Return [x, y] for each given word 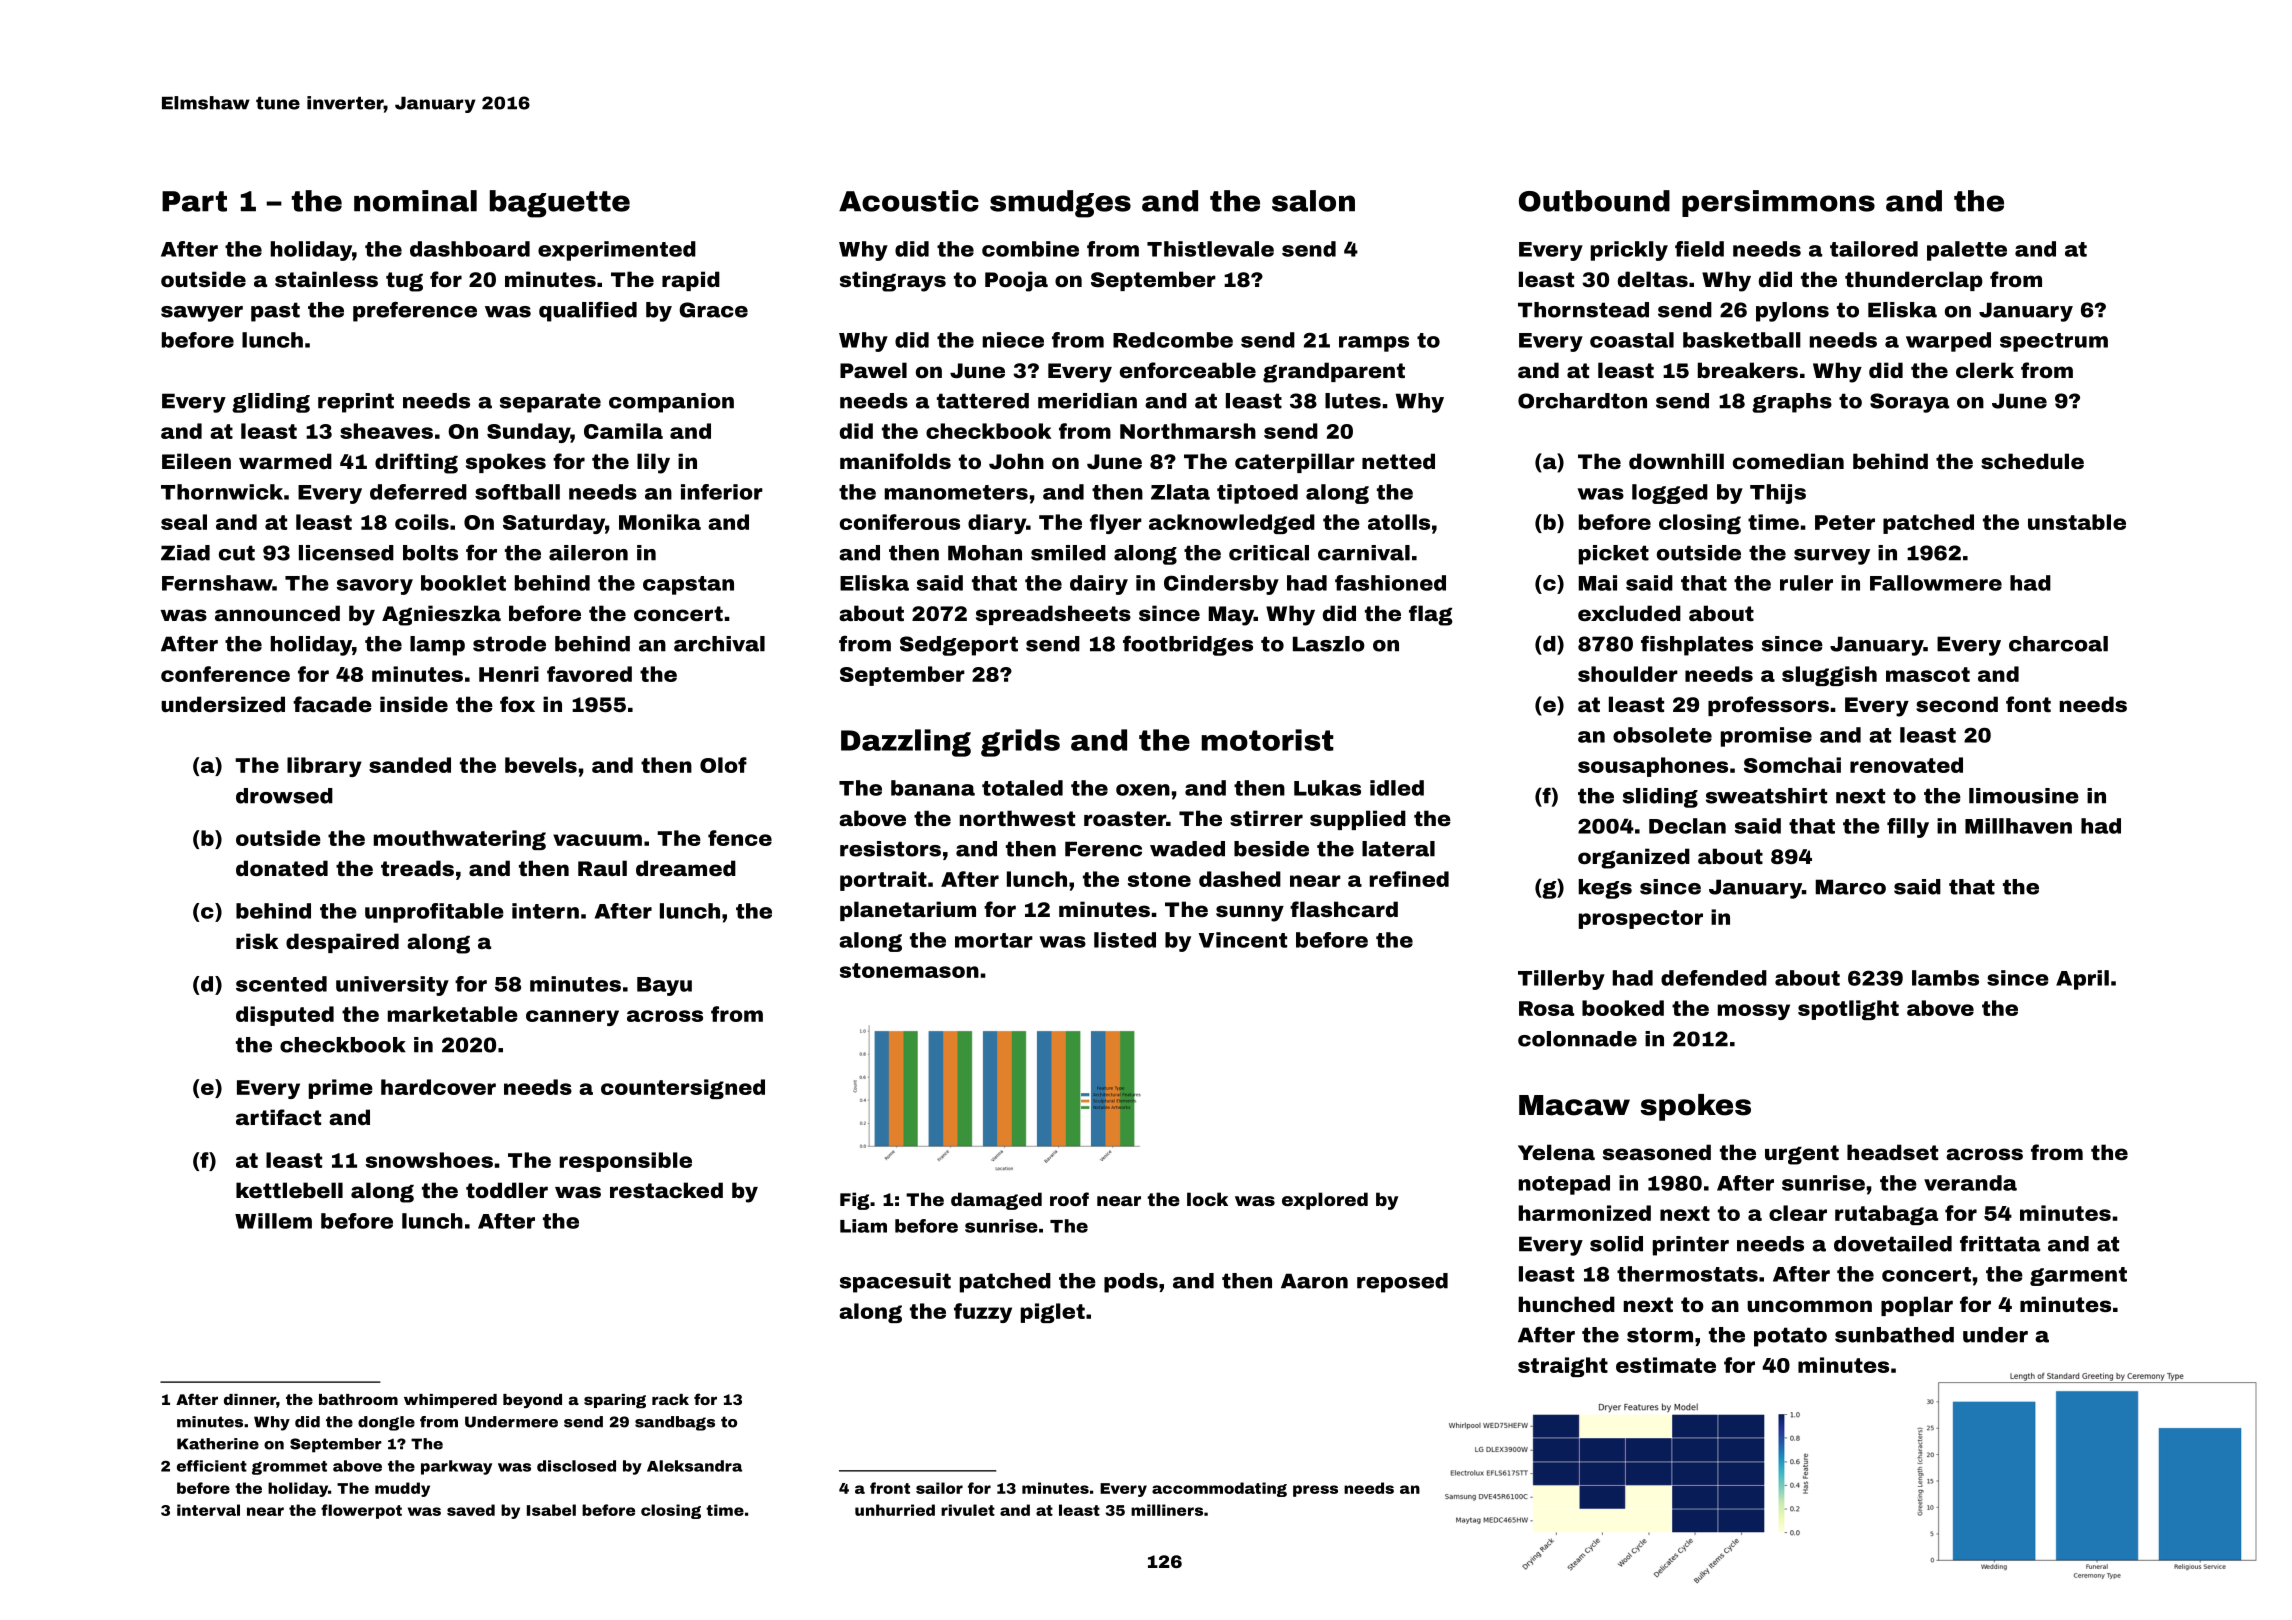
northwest [1017, 818]
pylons [1792, 312]
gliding [271, 403]
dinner [250, 1399]
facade [332, 704]
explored [1325, 1201]
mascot [1928, 674]
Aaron [1314, 1281]
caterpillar [1295, 463]
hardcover [438, 1087]
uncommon [1809, 1306]
